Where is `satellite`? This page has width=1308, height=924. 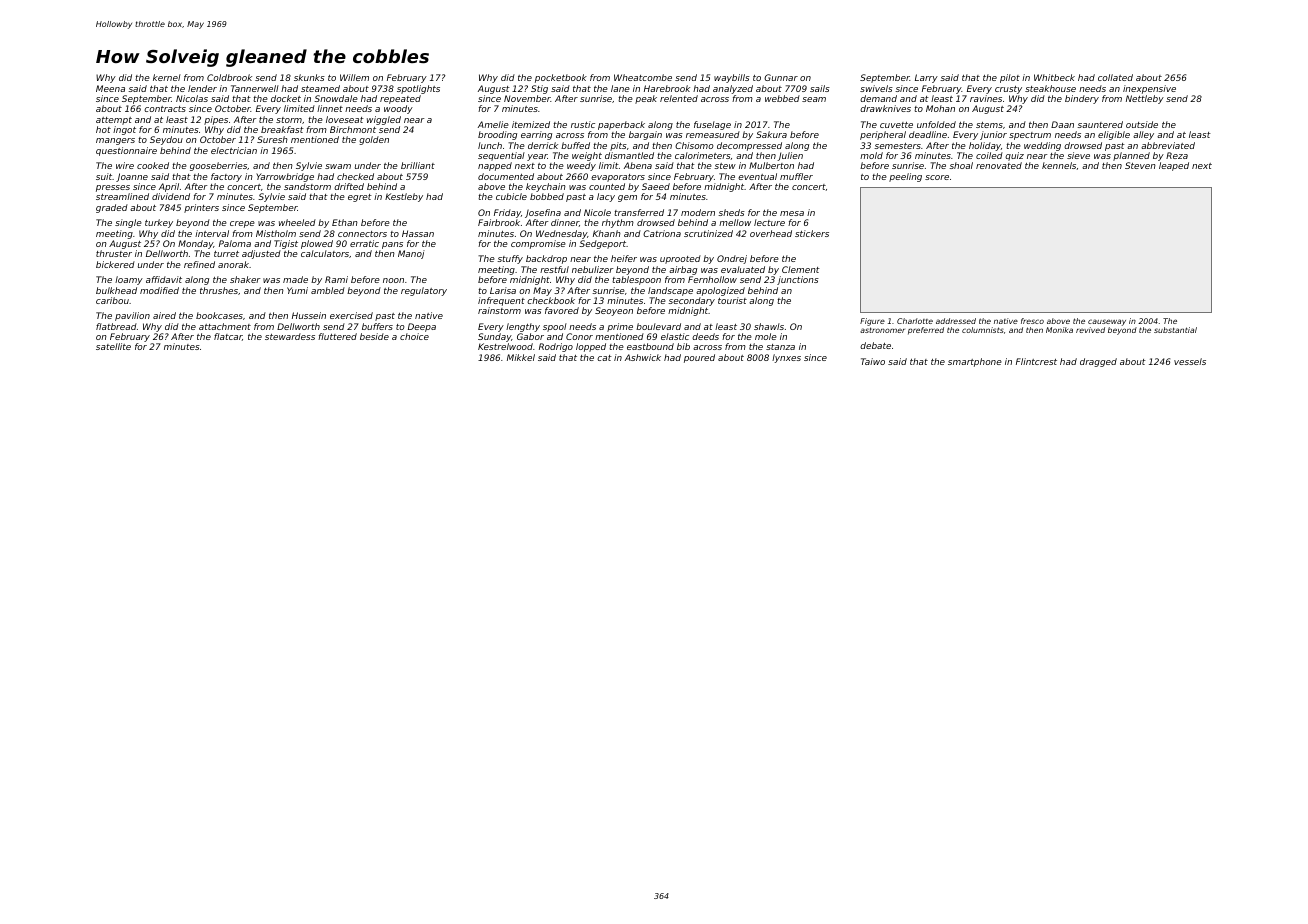 satellite is located at coordinates (113, 346).
